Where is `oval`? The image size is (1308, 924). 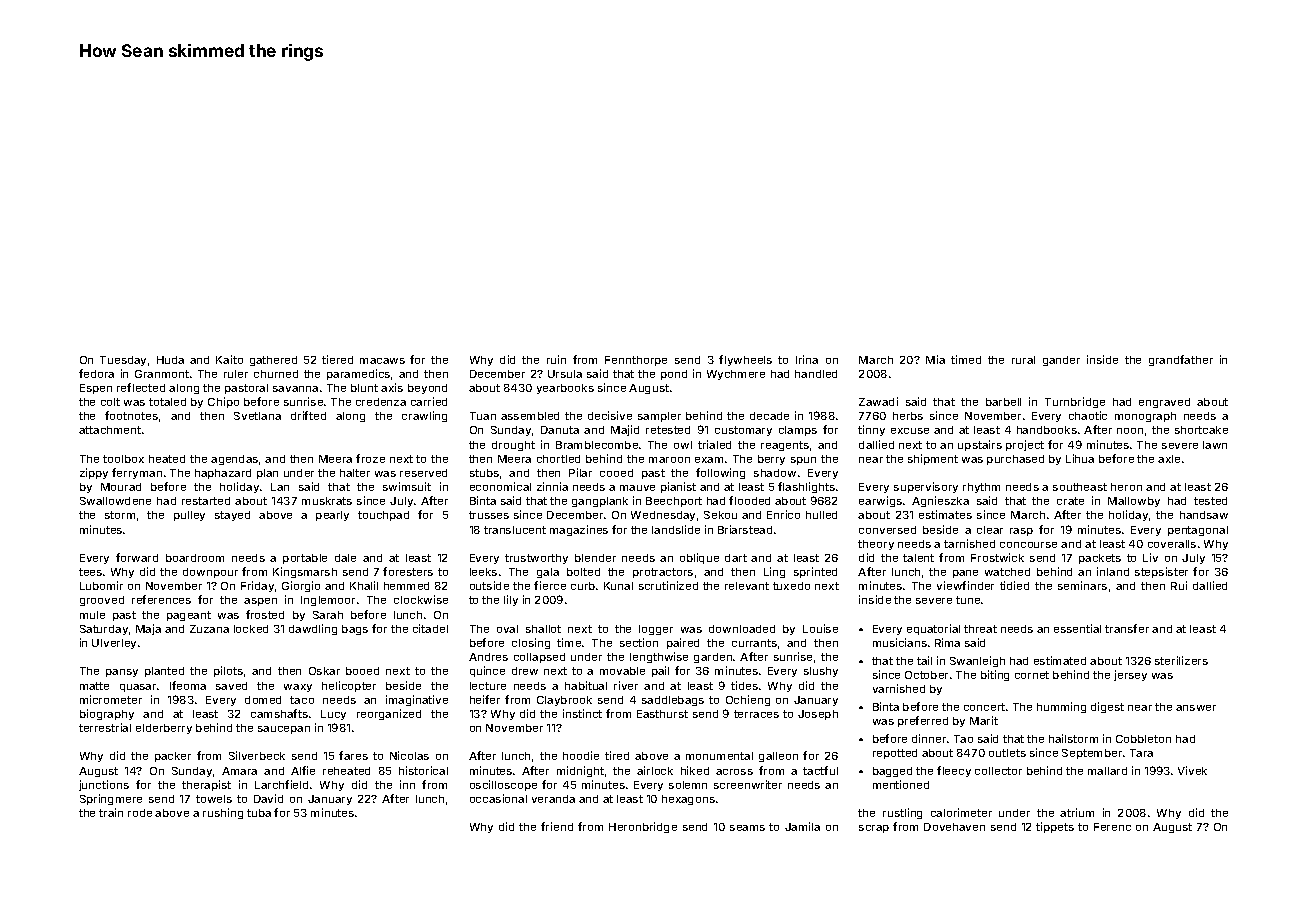 oval is located at coordinates (507, 629).
